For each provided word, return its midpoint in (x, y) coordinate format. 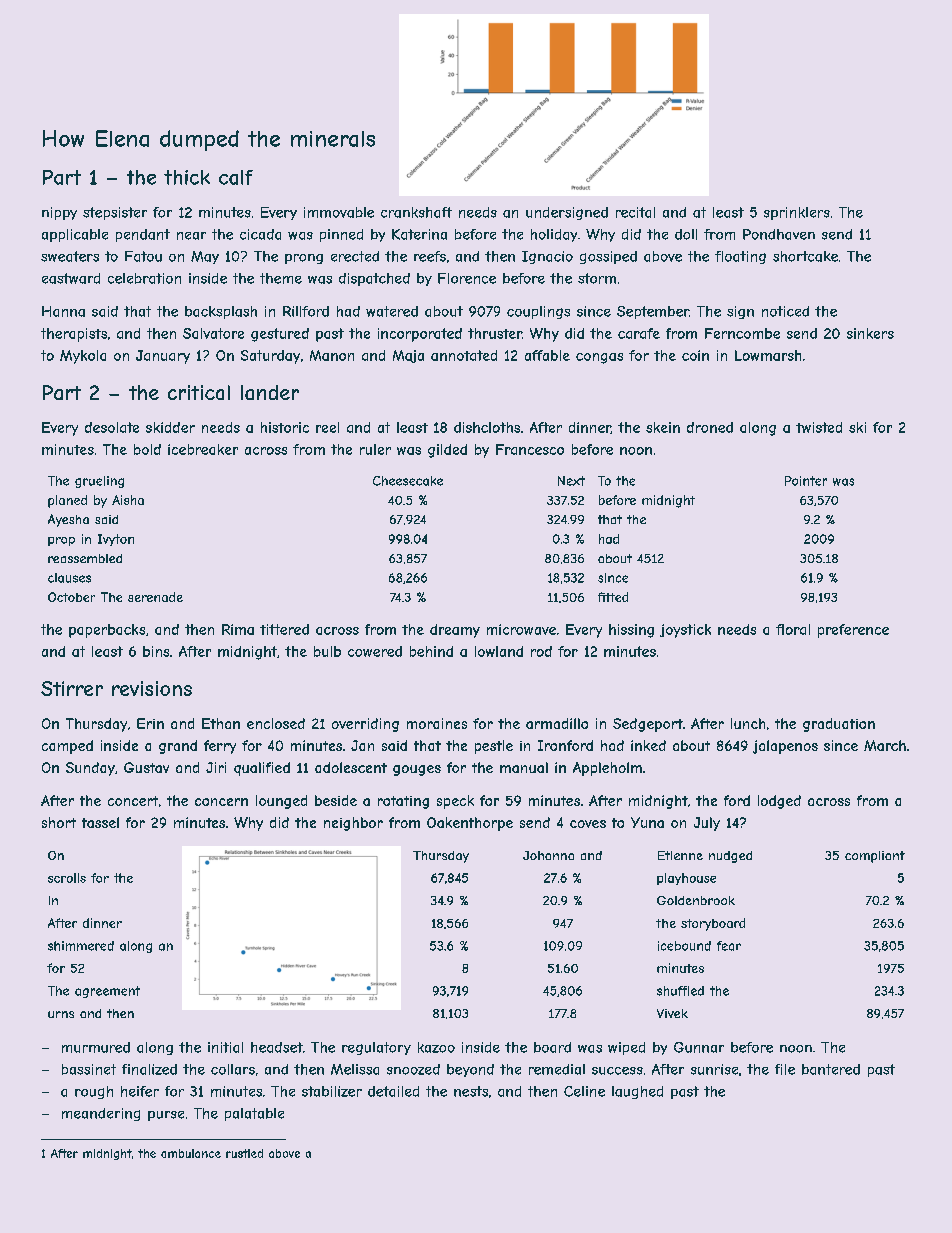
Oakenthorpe (470, 824)
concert (133, 801)
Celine (584, 1091)
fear (729, 946)
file (785, 1069)
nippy (59, 213)
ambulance (191, 1153)
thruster (495, 333)
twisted (819, 427)
